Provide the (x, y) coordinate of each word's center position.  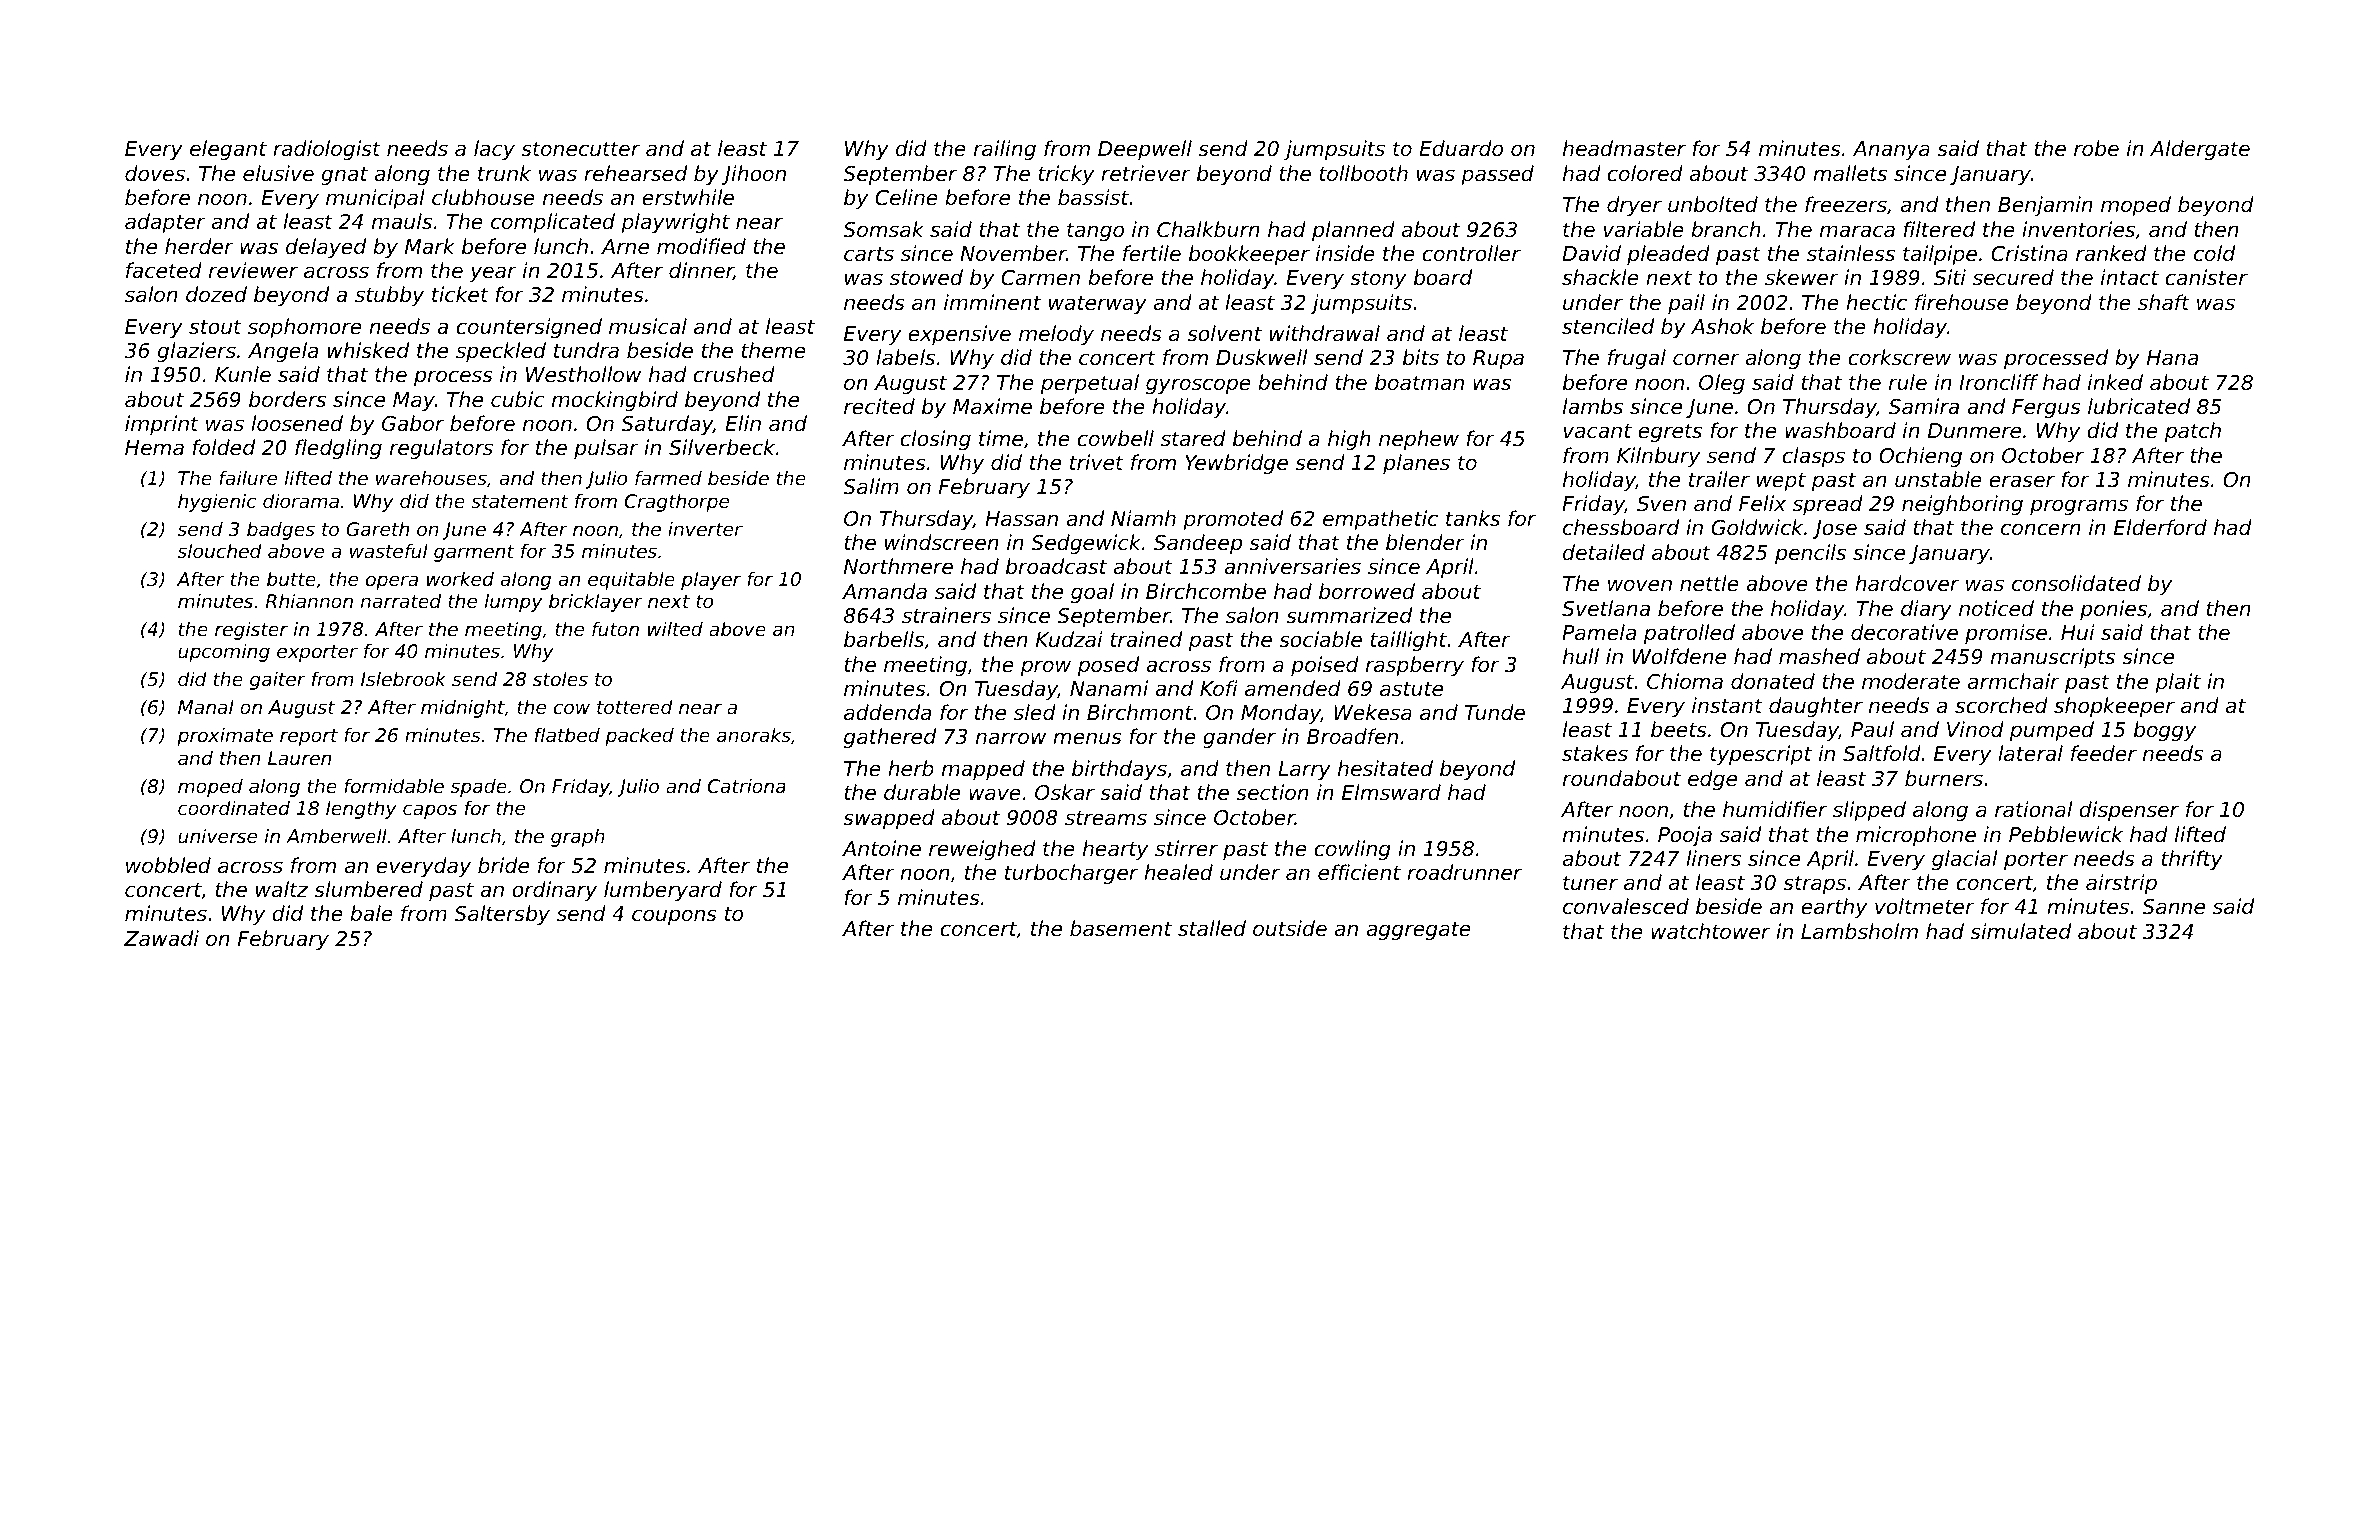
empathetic (1380, 520)
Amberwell (336, 835)
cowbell (1115, 438)
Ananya (1891, 150)
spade (479, 787)
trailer (1719, 479)
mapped (983, 770)
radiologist (327, 150)
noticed (1996, 608)
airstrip (2121, 884)
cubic (517, 399)
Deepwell (1145, 150)
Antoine (881, 848)
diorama (301, 500)
